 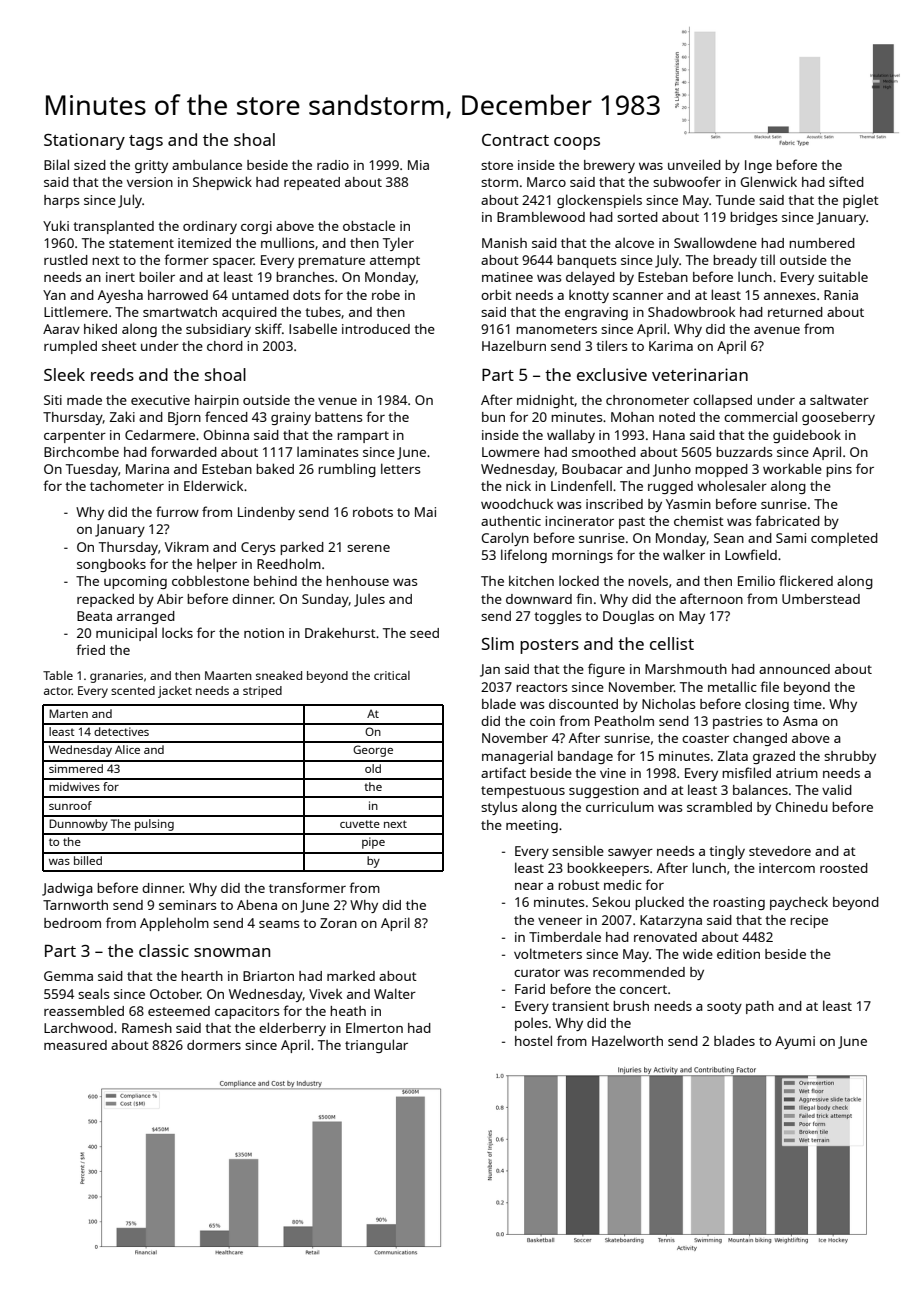 What do you see at coordinates (146, 142) in the document?
I see `tags` at bounding box center [146, 142].
